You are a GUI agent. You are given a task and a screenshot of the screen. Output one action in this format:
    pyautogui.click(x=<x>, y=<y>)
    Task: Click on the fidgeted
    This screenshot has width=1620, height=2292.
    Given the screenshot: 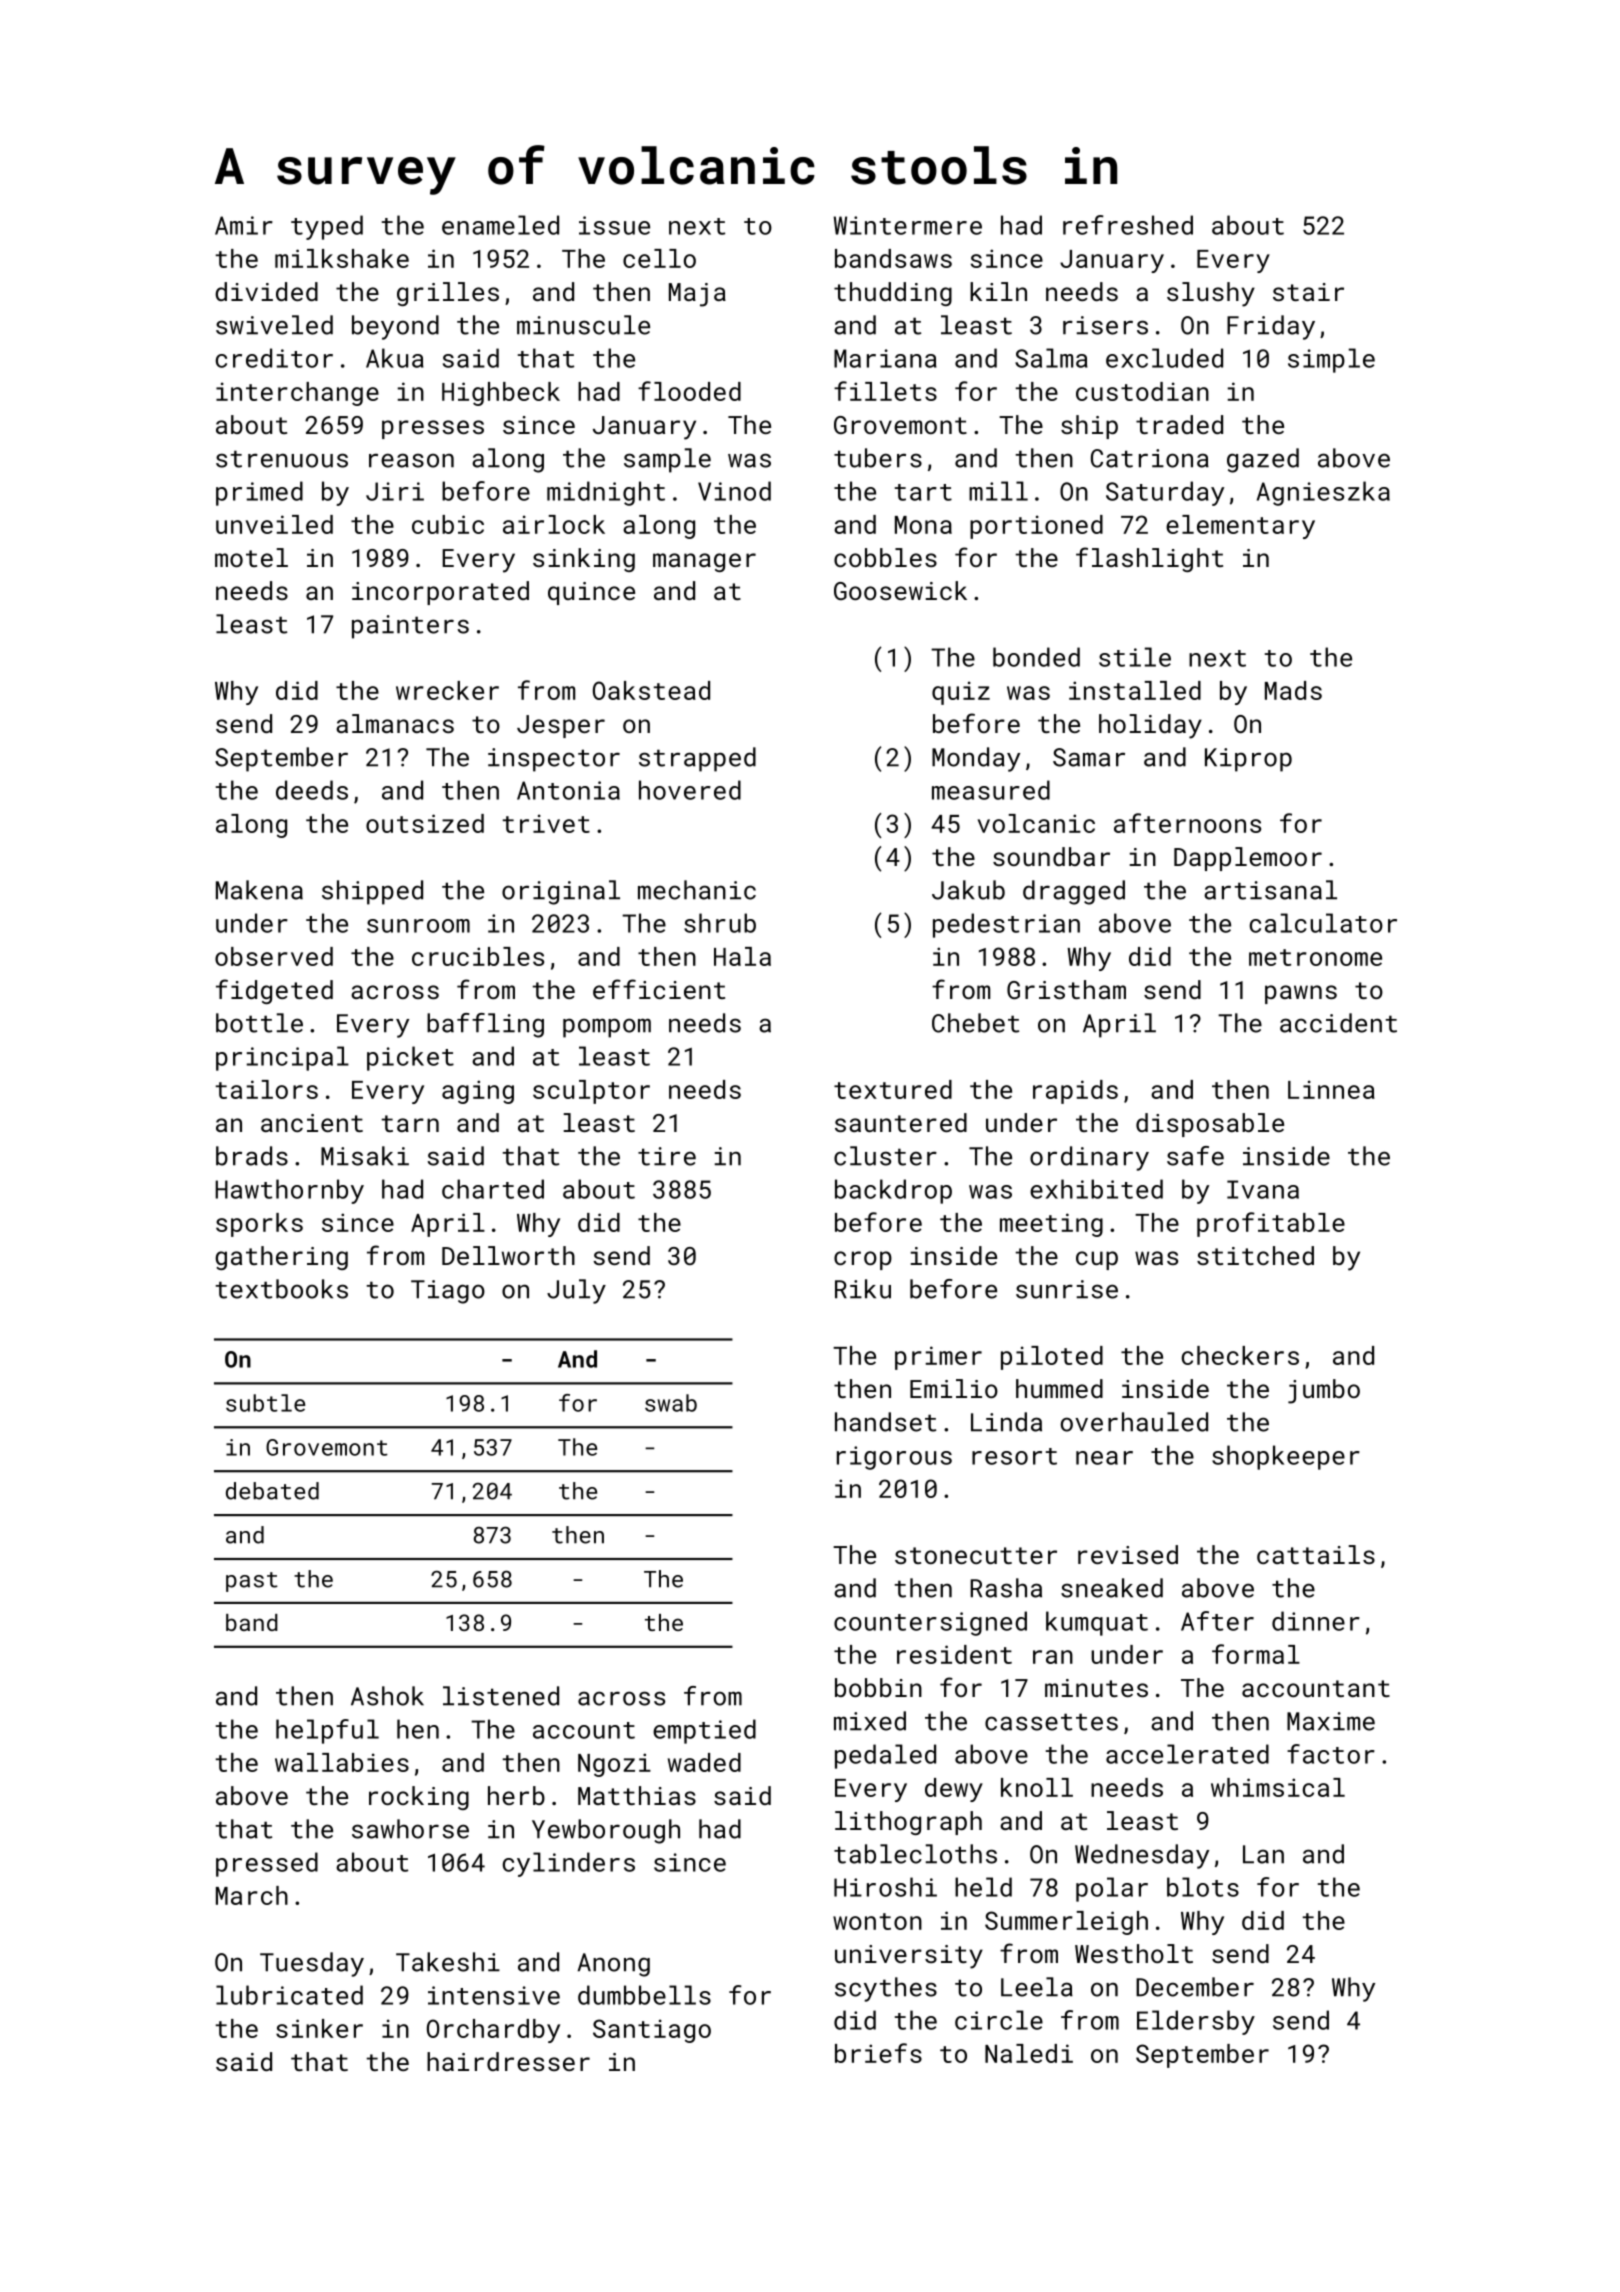 What is the action you would take?
    pyautogui.click(x=274, y=991)
